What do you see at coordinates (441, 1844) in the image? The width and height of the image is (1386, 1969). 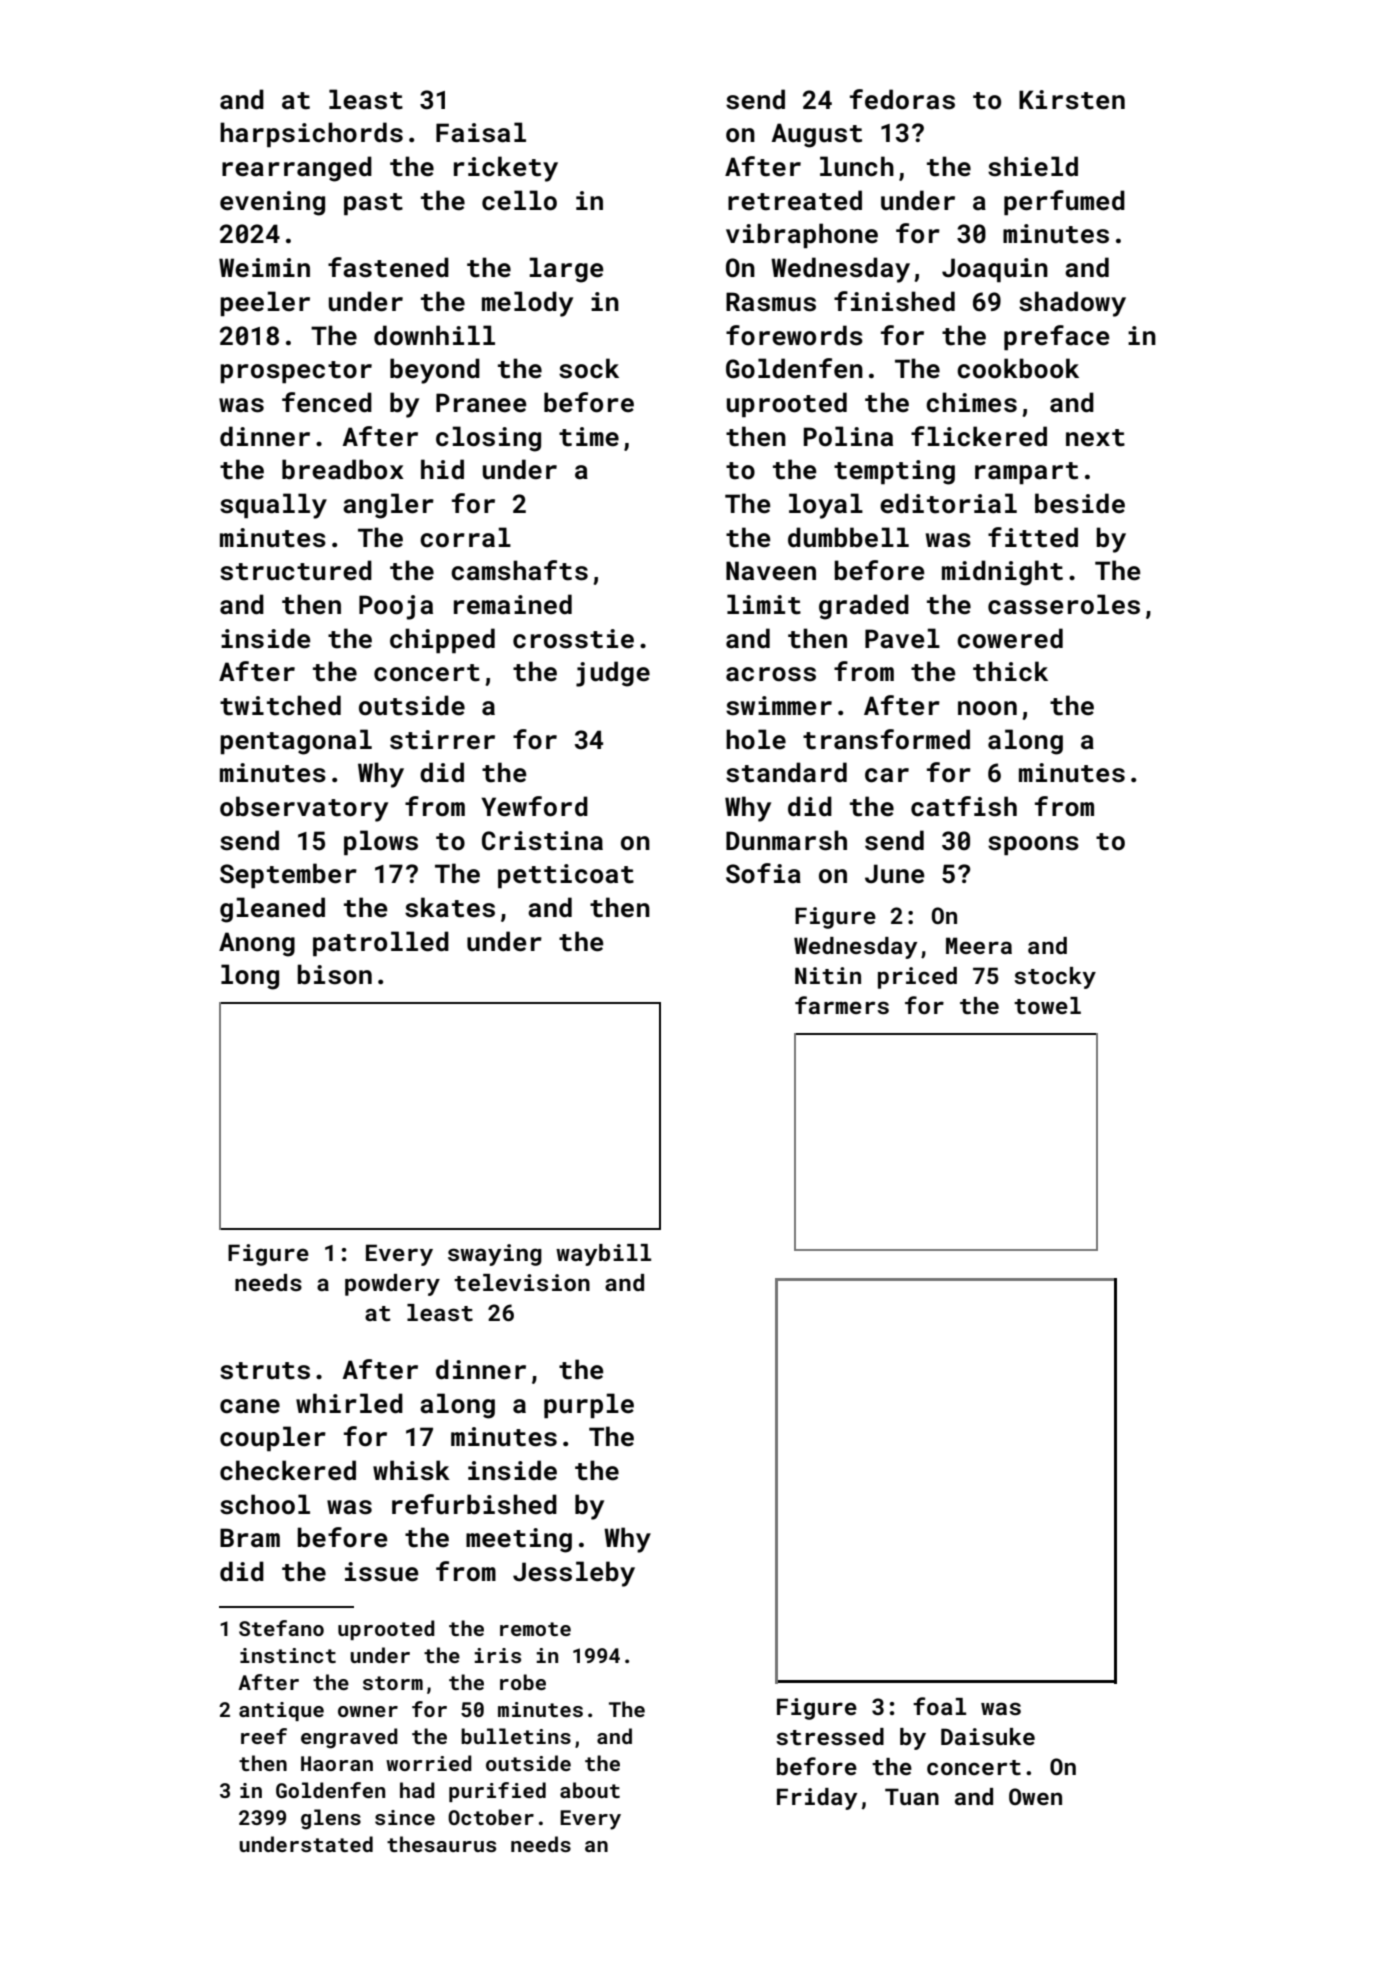 I see `thesaurus` at bounding box center [441, 1844].
